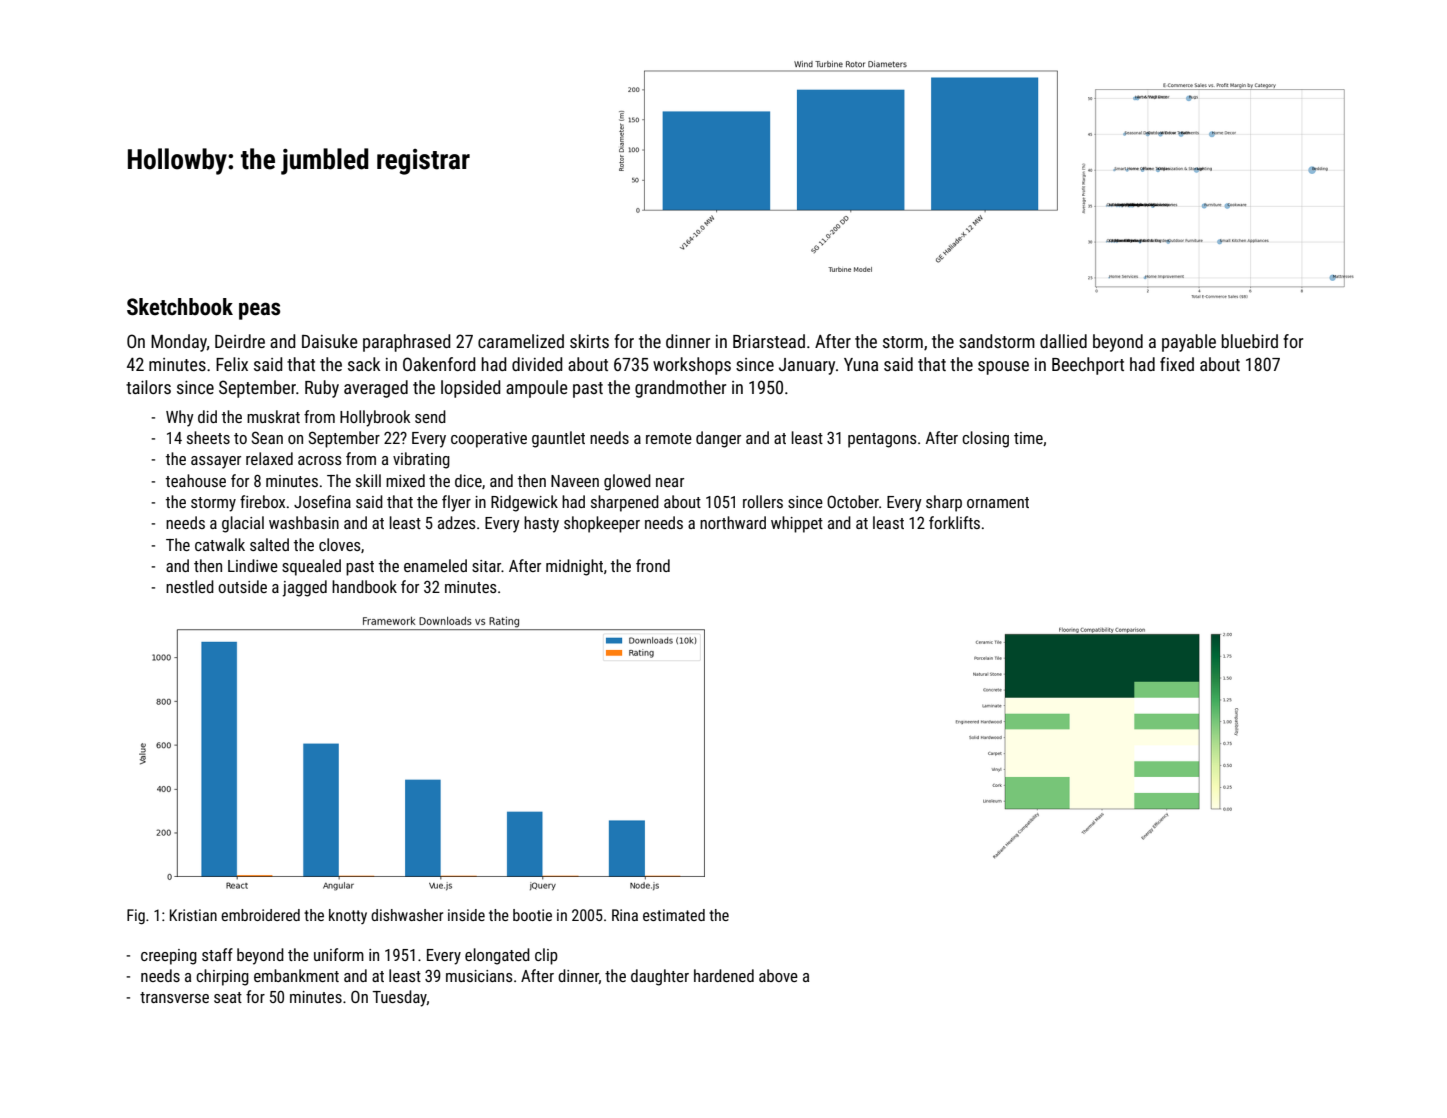 The image size is (1447, 1118). I want to click on above, so click(778, 975).
